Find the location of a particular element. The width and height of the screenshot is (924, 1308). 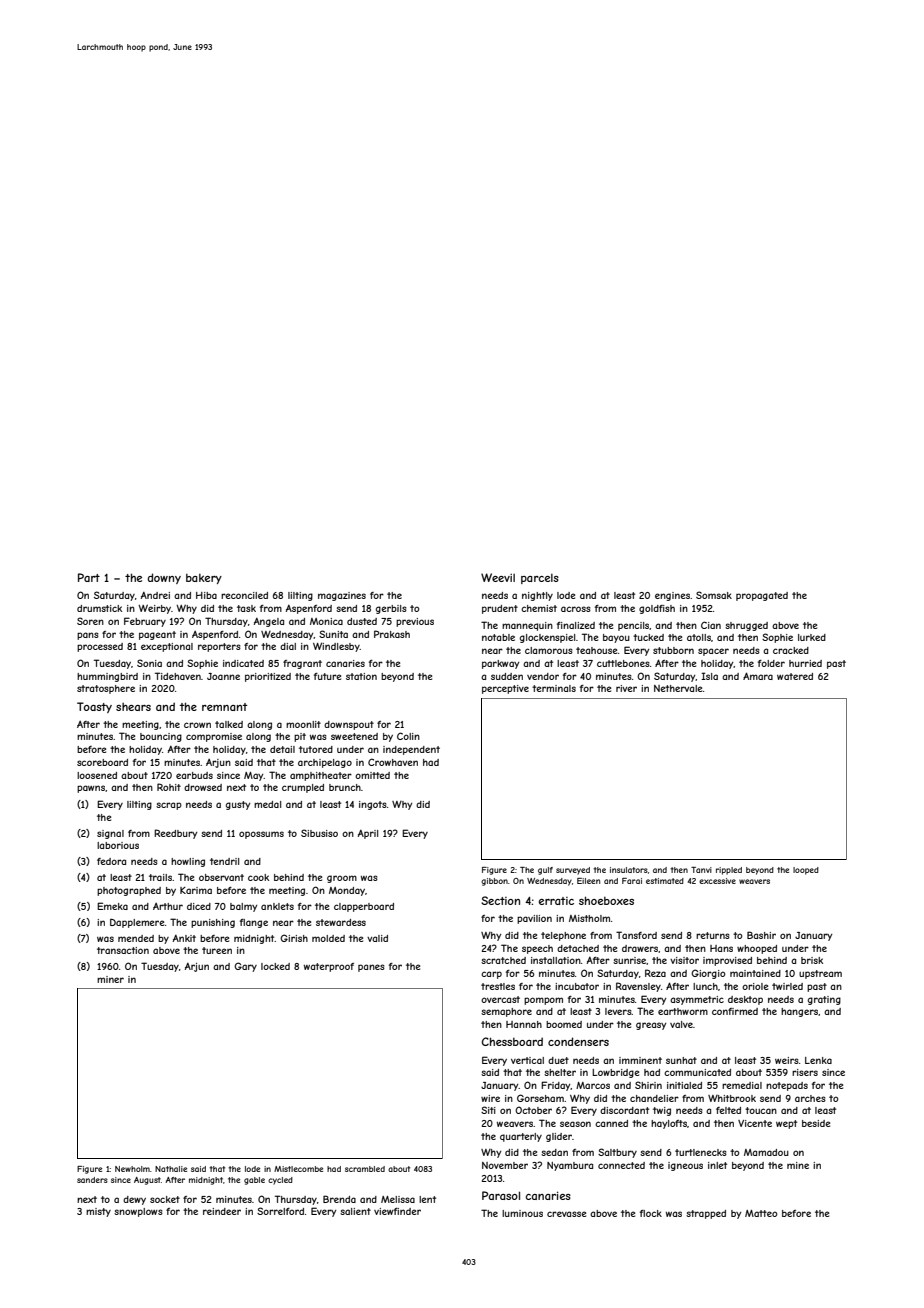

Section is located at coordinates (500, 900).
